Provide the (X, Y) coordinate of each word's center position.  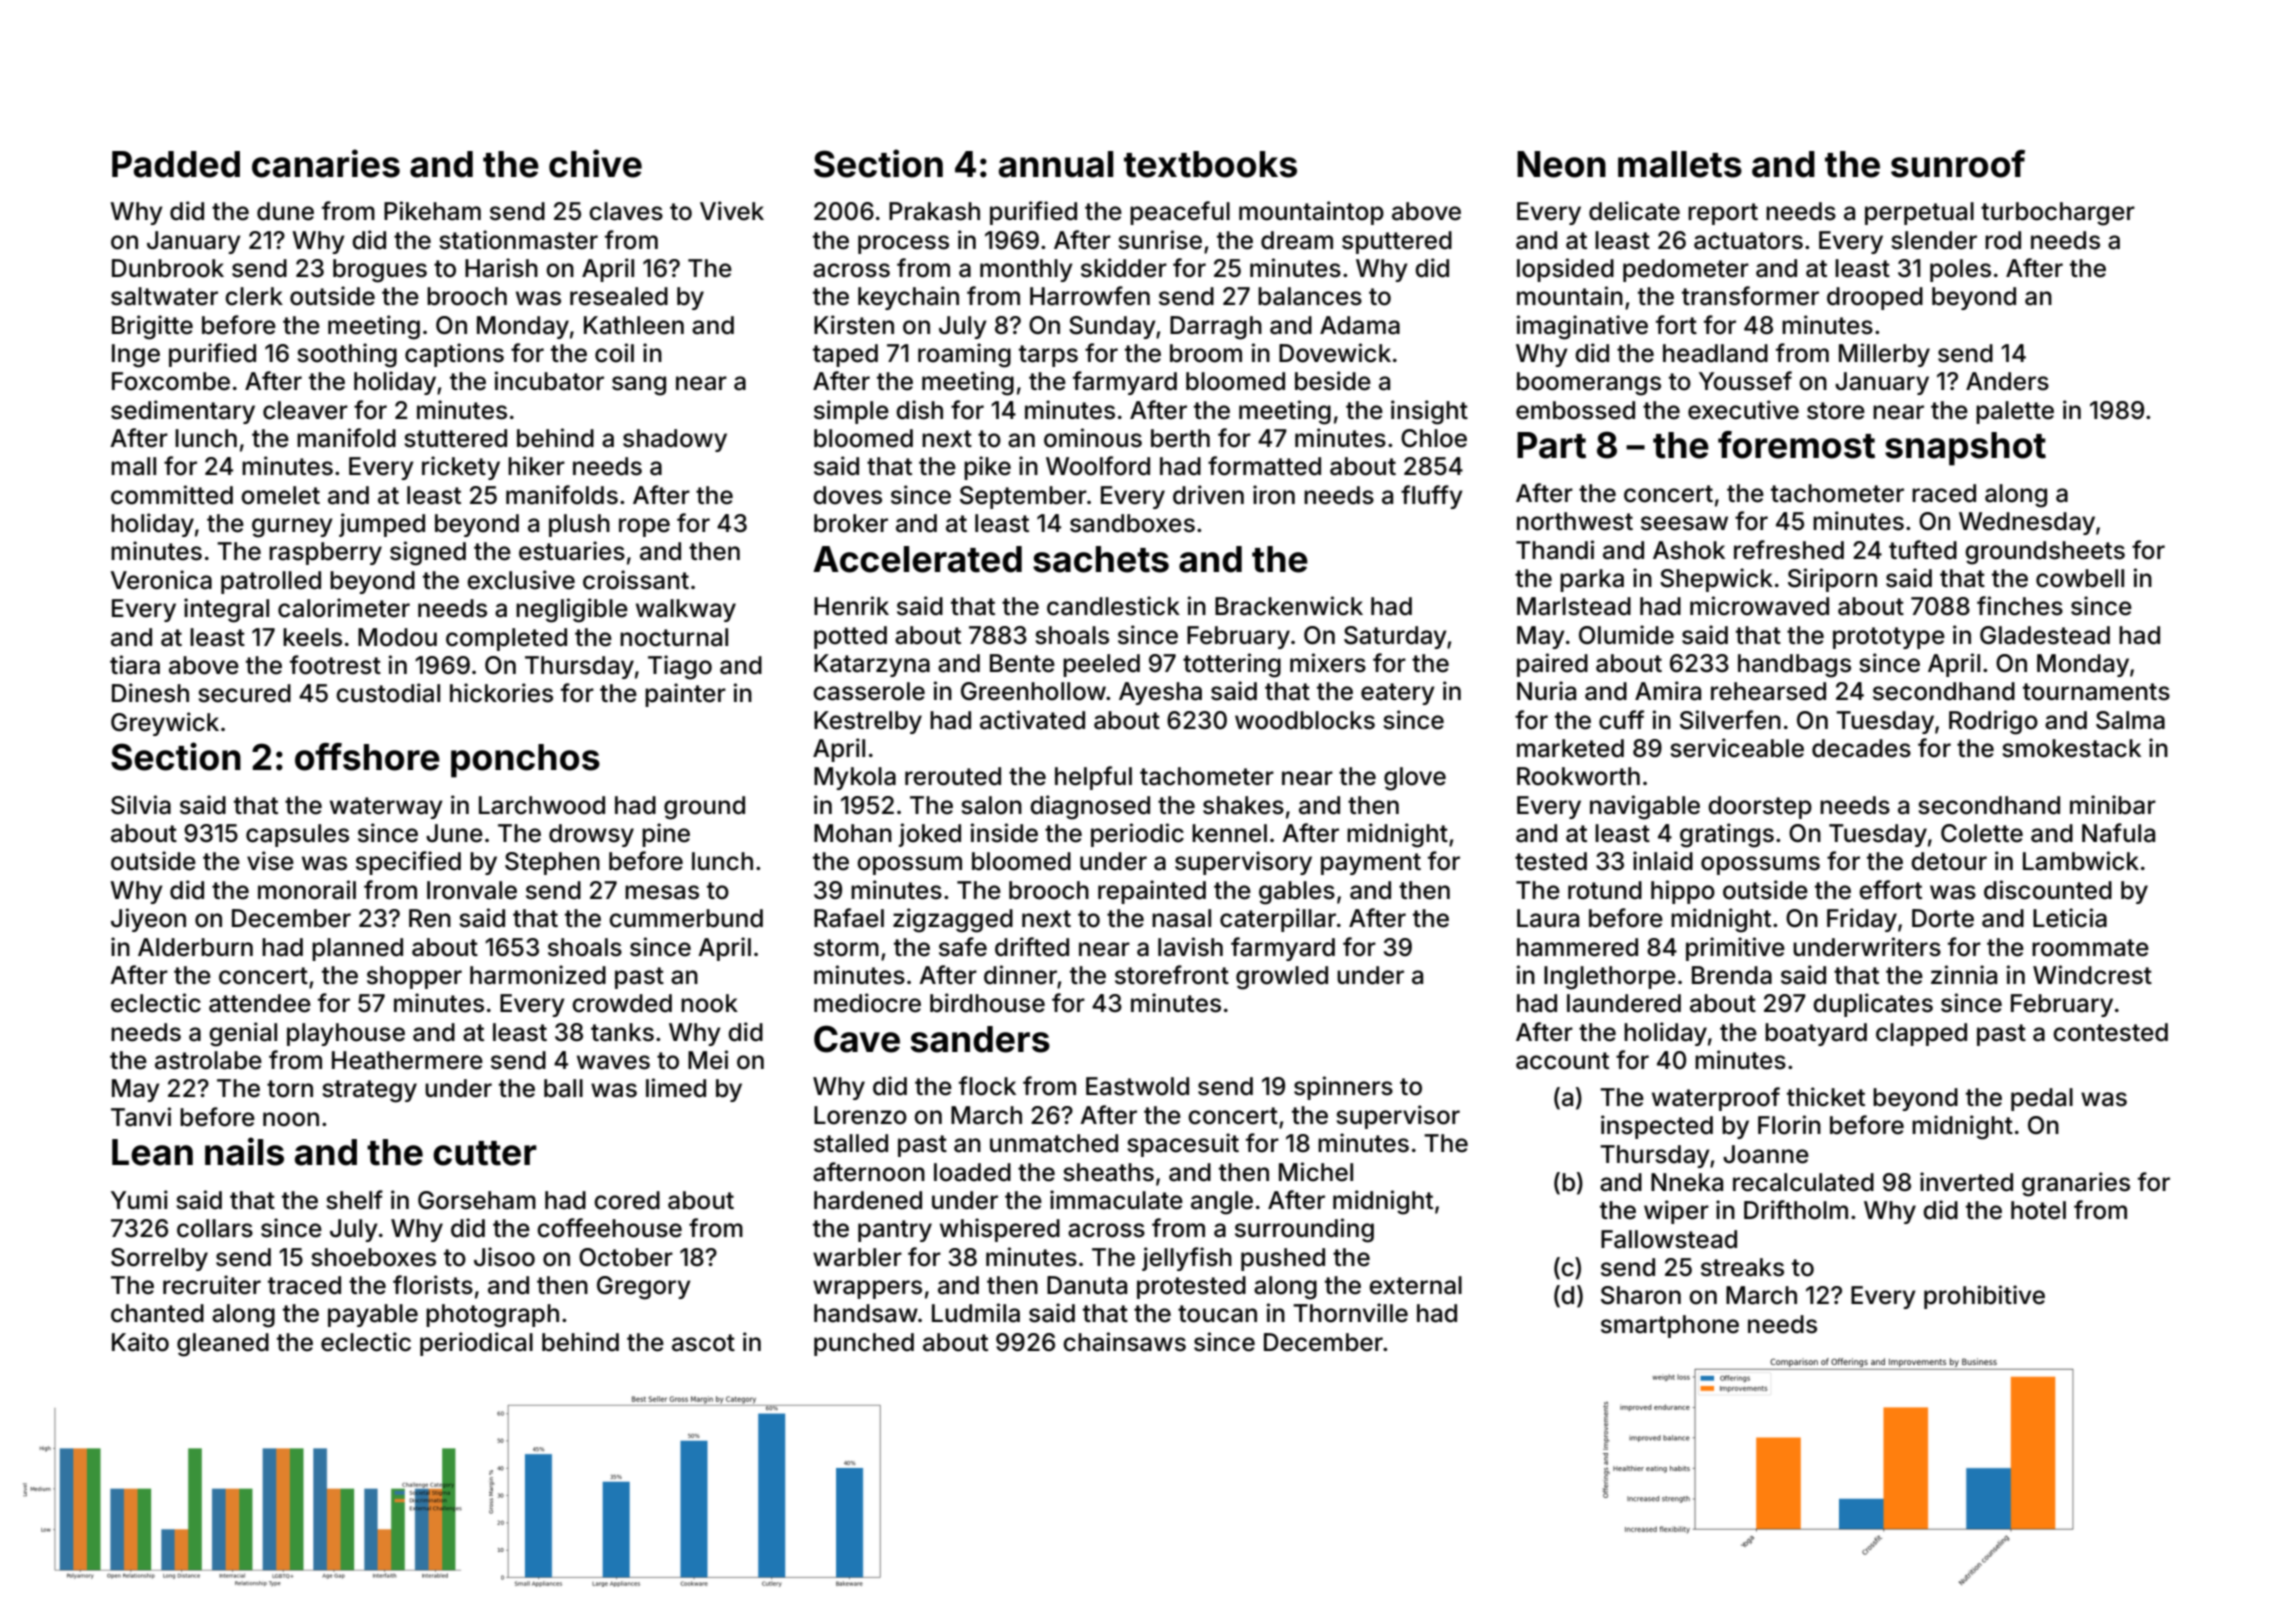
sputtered (1397, 242)
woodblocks (1305, 720)
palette (2015, 412)
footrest (335, 665)
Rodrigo (1993, 722)
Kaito (140, 1342)
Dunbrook (168, 268)
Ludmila (976, 1313)
